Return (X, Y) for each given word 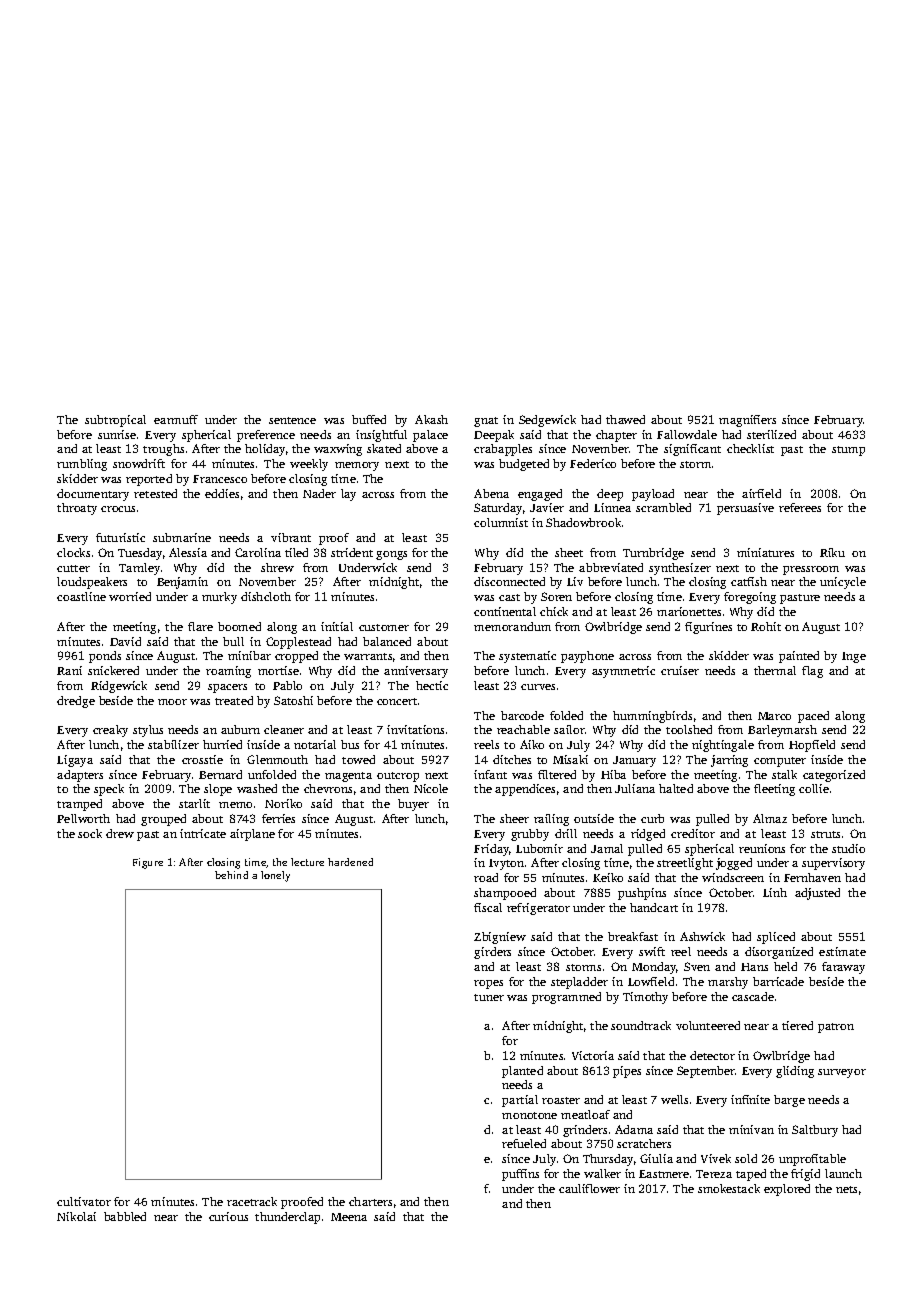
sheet (569, 552)
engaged (540, 495)
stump (848, 451)
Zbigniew (500, 938)
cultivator (84, 1201)
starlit (194, 803)
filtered (557, 774)
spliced (776, 938)
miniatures (765, 552)
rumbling (82, 465)
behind (231, 875)
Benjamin (182, 583)
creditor (693, 833)
